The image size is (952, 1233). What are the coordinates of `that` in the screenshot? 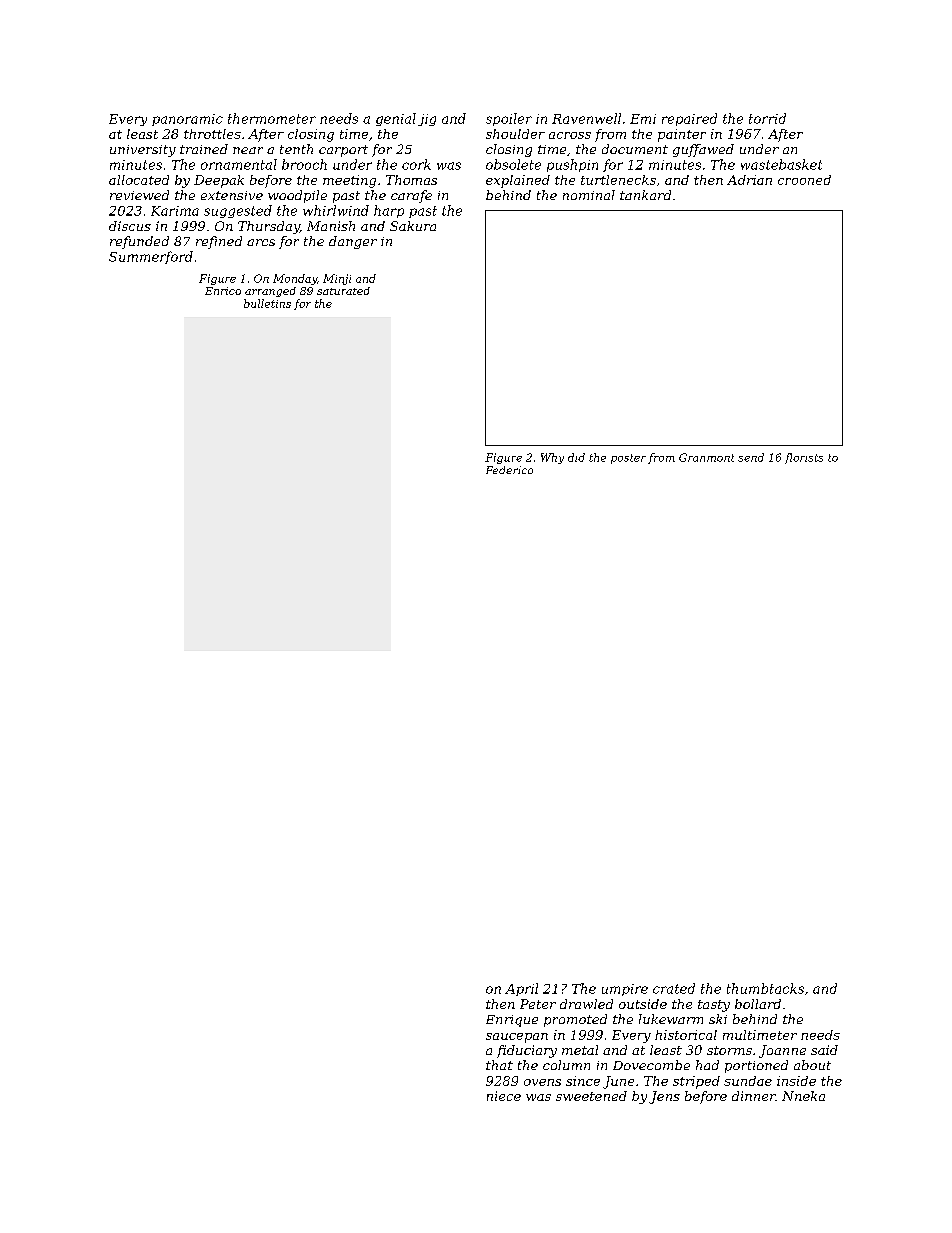 It's located at (499, 1065).
